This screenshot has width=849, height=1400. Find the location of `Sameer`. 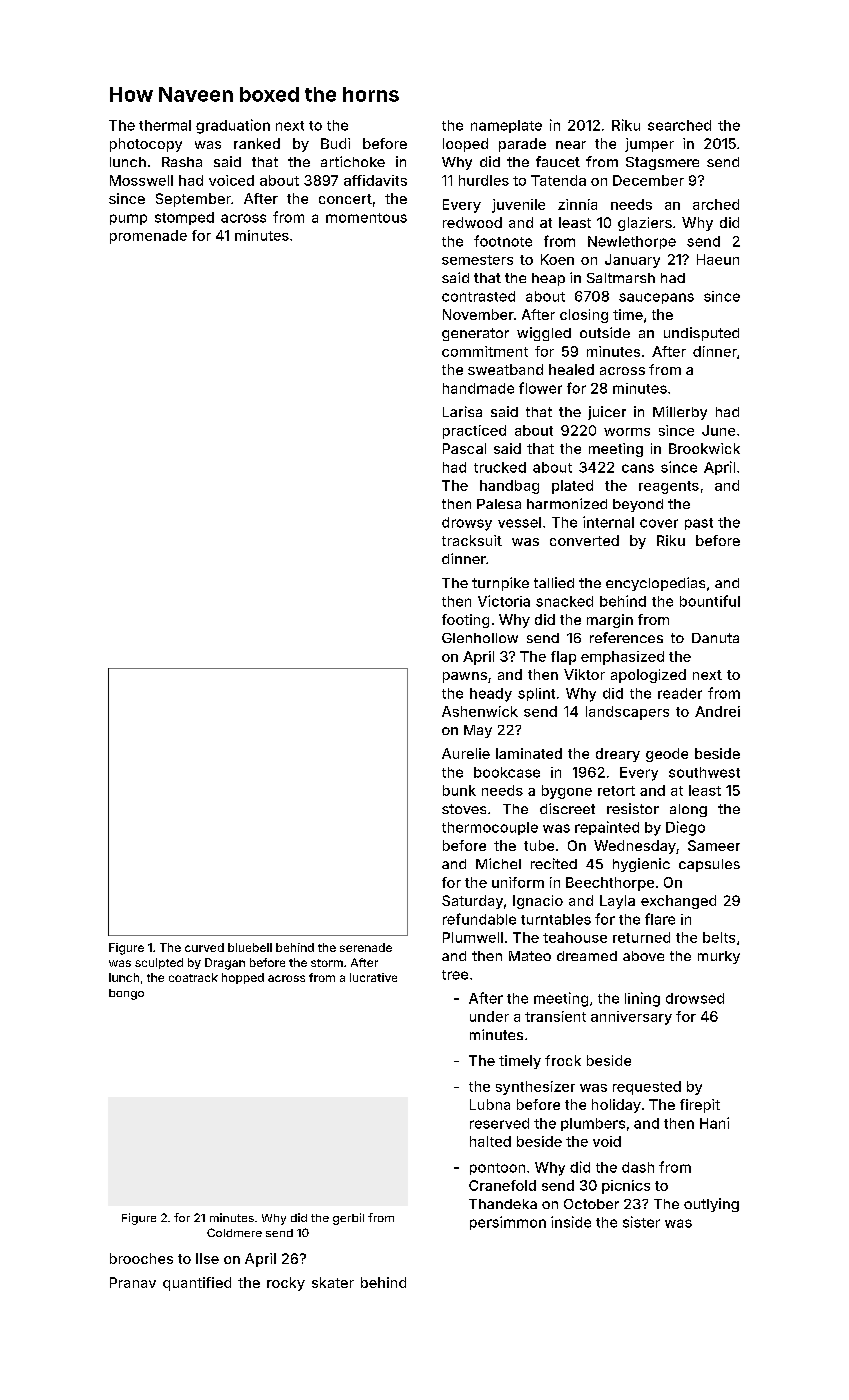

Sameer is located at coordinates (714, 845).
